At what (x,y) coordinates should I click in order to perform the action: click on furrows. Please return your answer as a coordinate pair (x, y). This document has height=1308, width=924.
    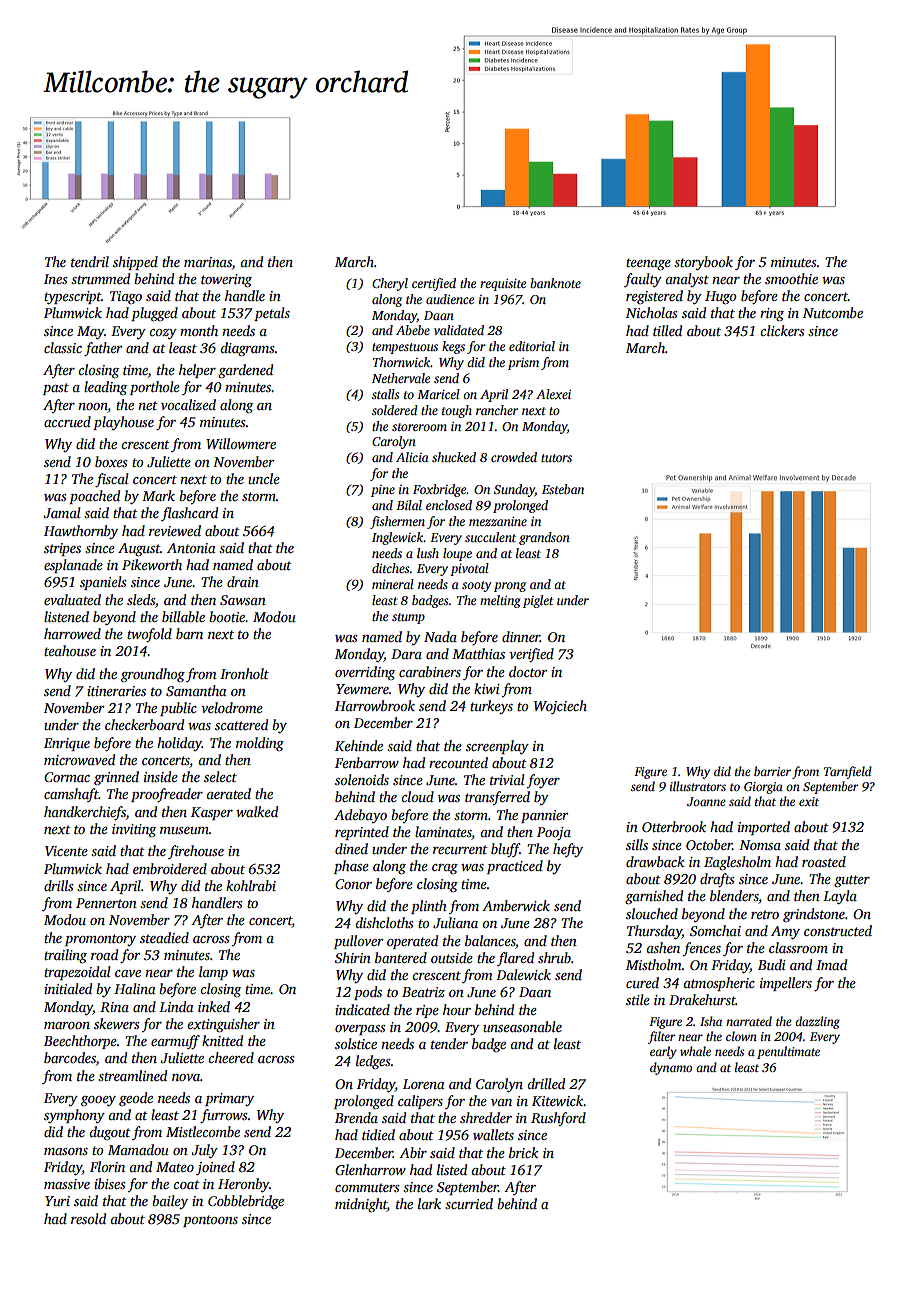
    Looking at the image, I should click on (224, 1116).
